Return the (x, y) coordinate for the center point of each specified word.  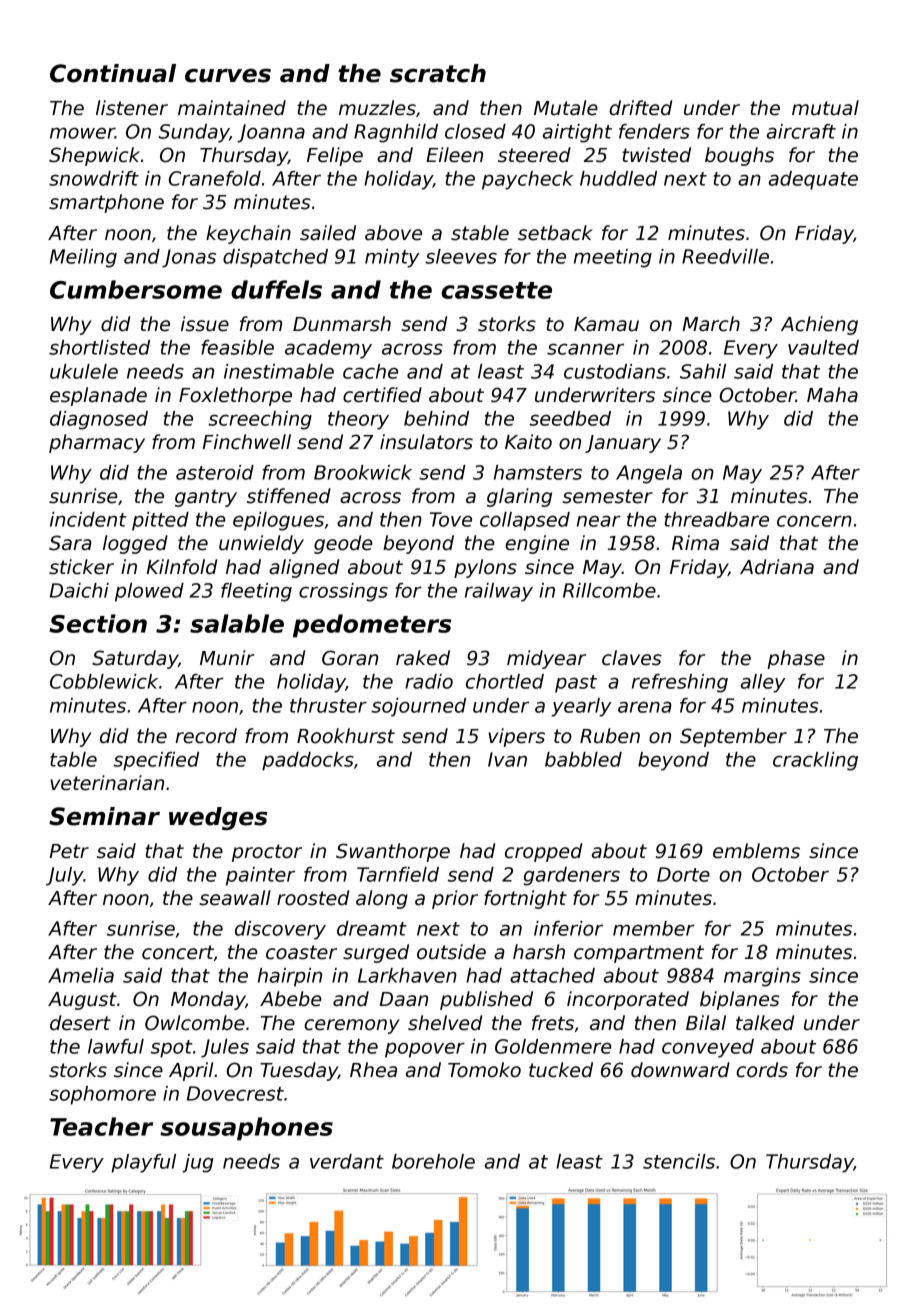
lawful (116, 1046)
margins (762, 977)
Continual (113, 73)
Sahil (703, 371)
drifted (640, 108)
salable (237, 623)
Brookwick (363, 472)
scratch (438, 73)
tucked (561, 1070)
